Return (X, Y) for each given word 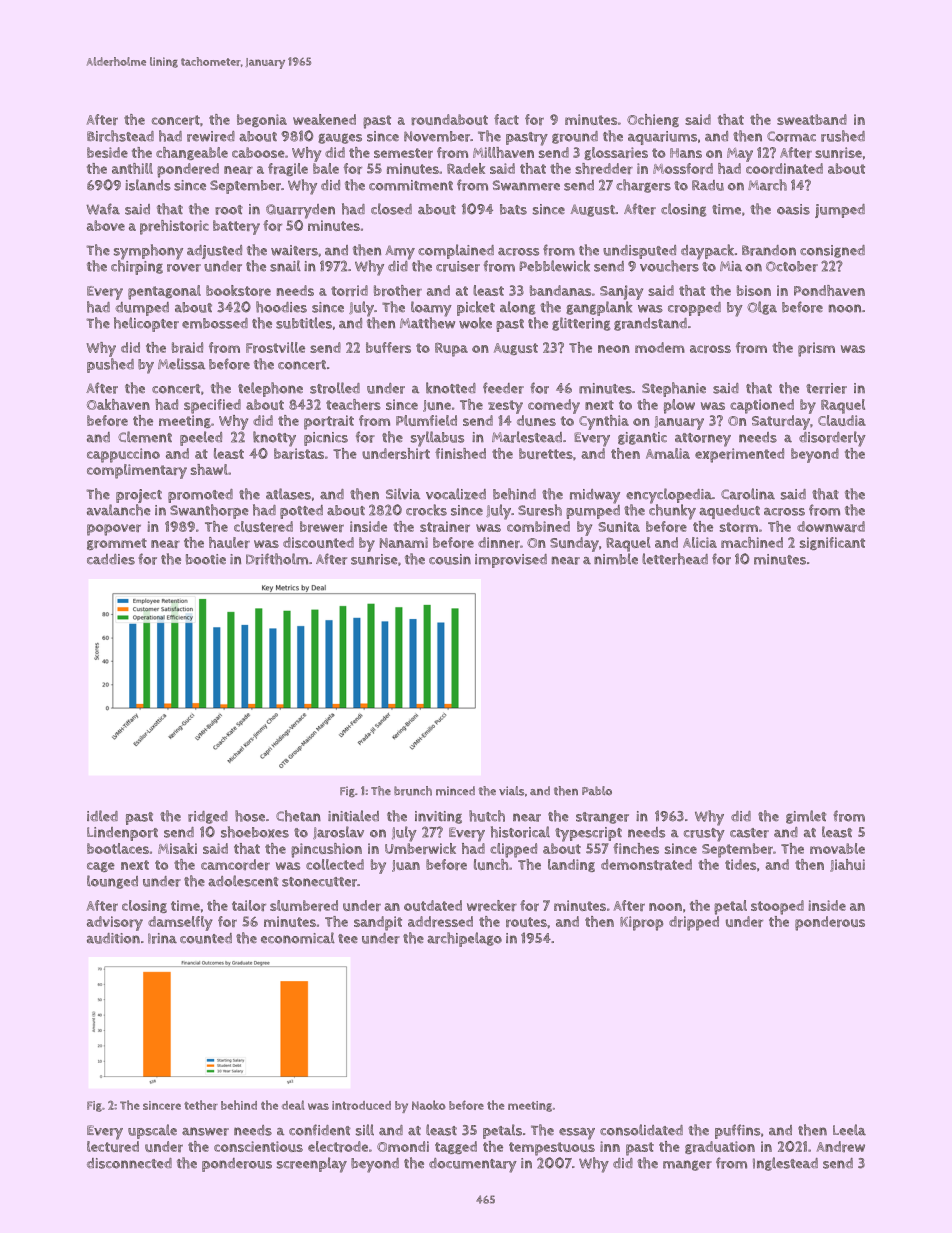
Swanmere (526, 185)
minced (455, 791)
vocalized (456, 494)
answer (205, 1131)
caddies (111, 559)
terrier (826, 388)
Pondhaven (829, 290)
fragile (288, 169)
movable (837, 848)
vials (511, 791)
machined (752, 542)
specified (212, 406)
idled (102, 816)
